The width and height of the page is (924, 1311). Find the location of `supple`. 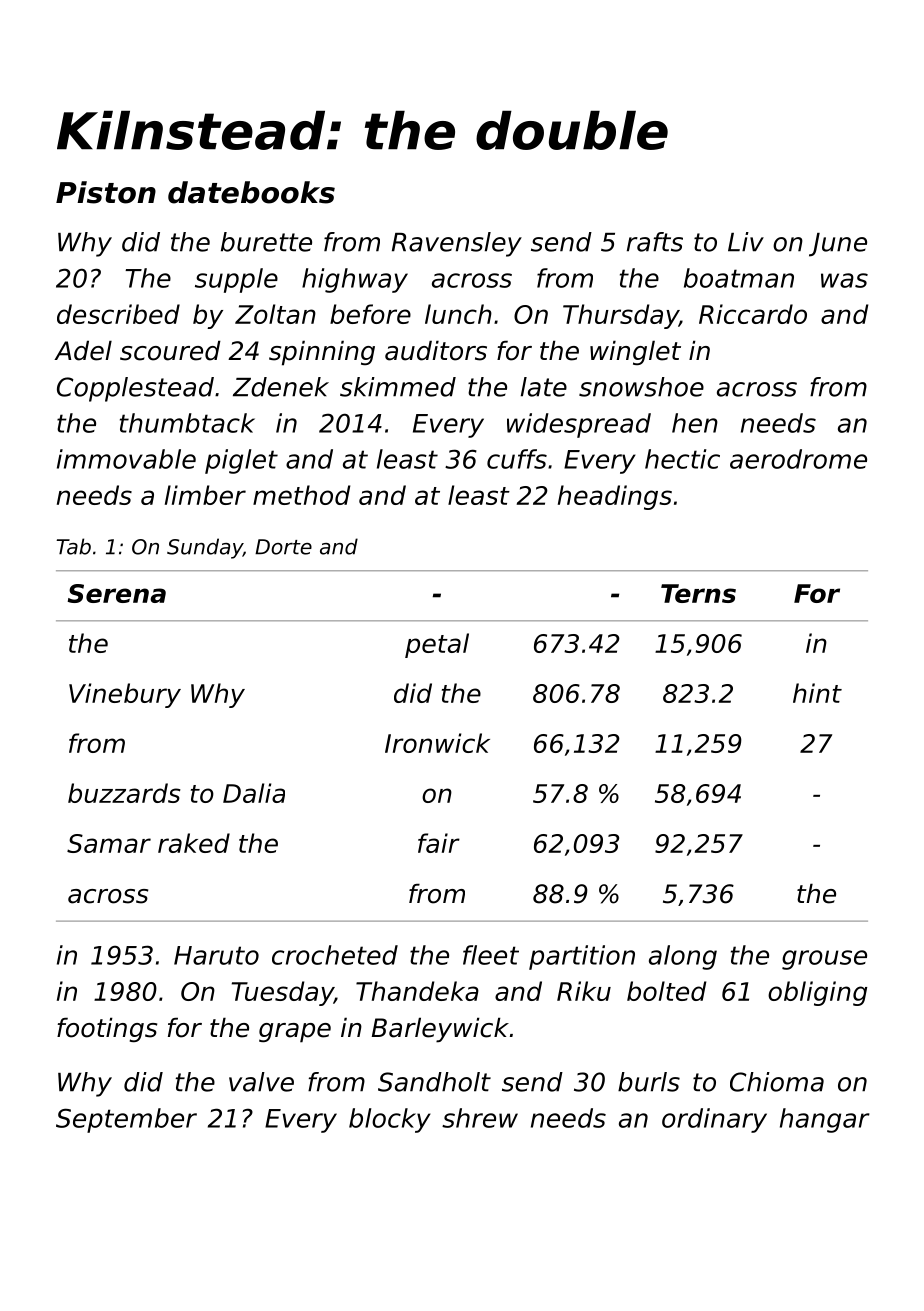

supple is located at coordinates (236, 280).
